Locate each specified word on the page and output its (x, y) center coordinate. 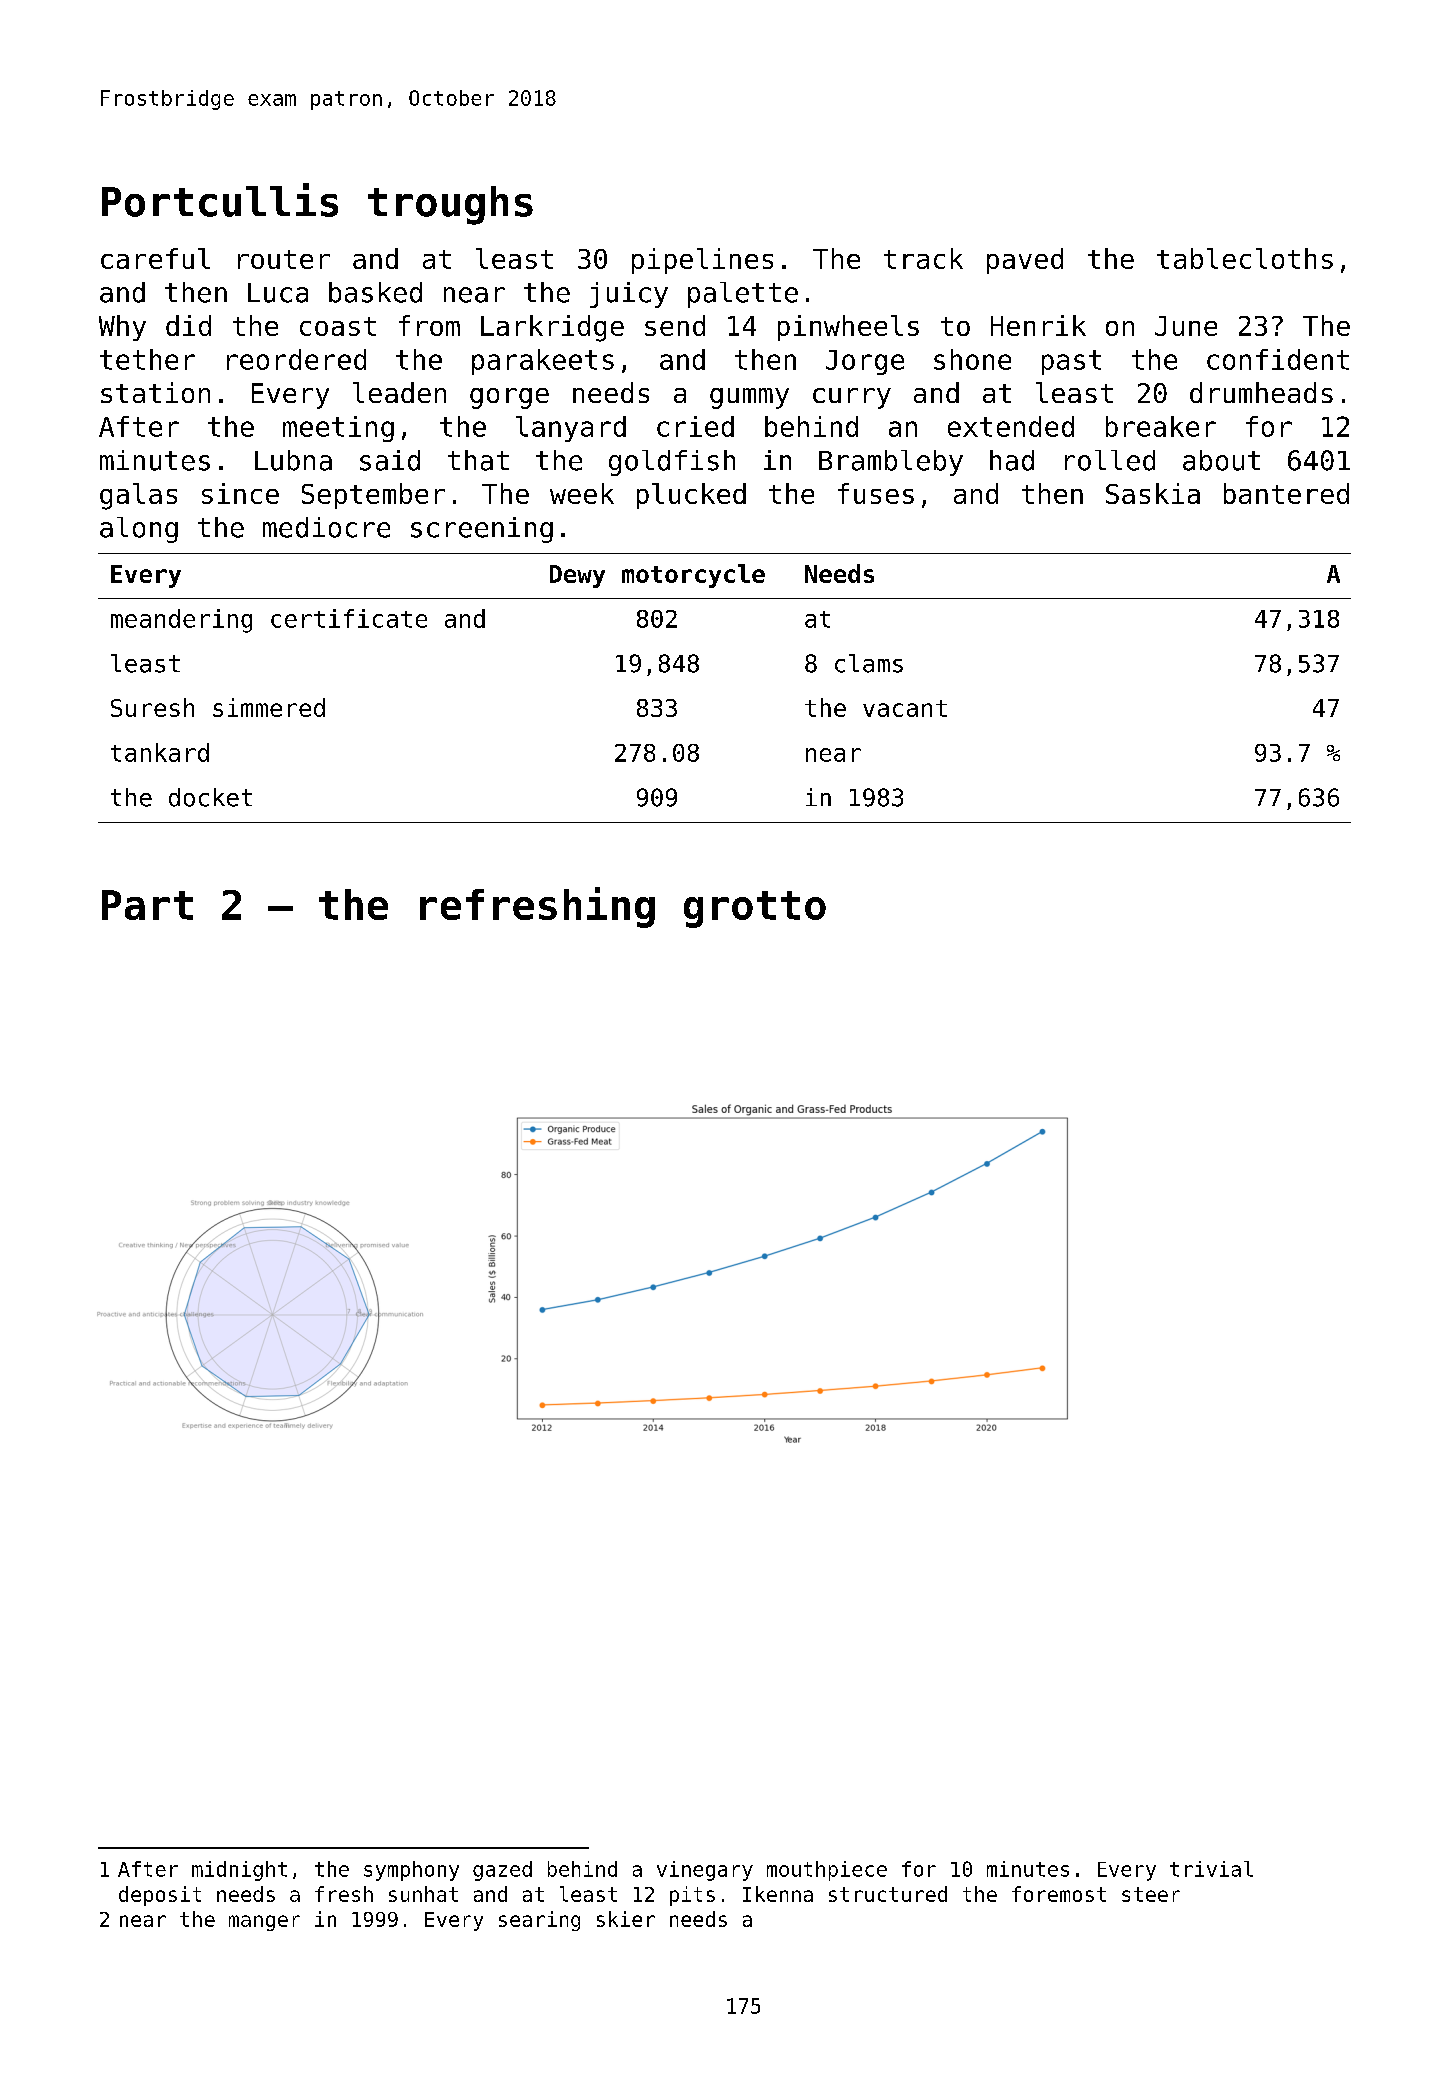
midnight (239, 1871)
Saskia (1153, 493)
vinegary (705, 1871)
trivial (1211, 1869)
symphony (411, 1871)
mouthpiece (827, 1871)
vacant (905, 708)
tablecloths (1245, 258)
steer (1151, 1894)
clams (869, 663)
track (923, 258)
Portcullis (220, 200)
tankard (160, 752)
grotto (755, 909)
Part (147, 905)
